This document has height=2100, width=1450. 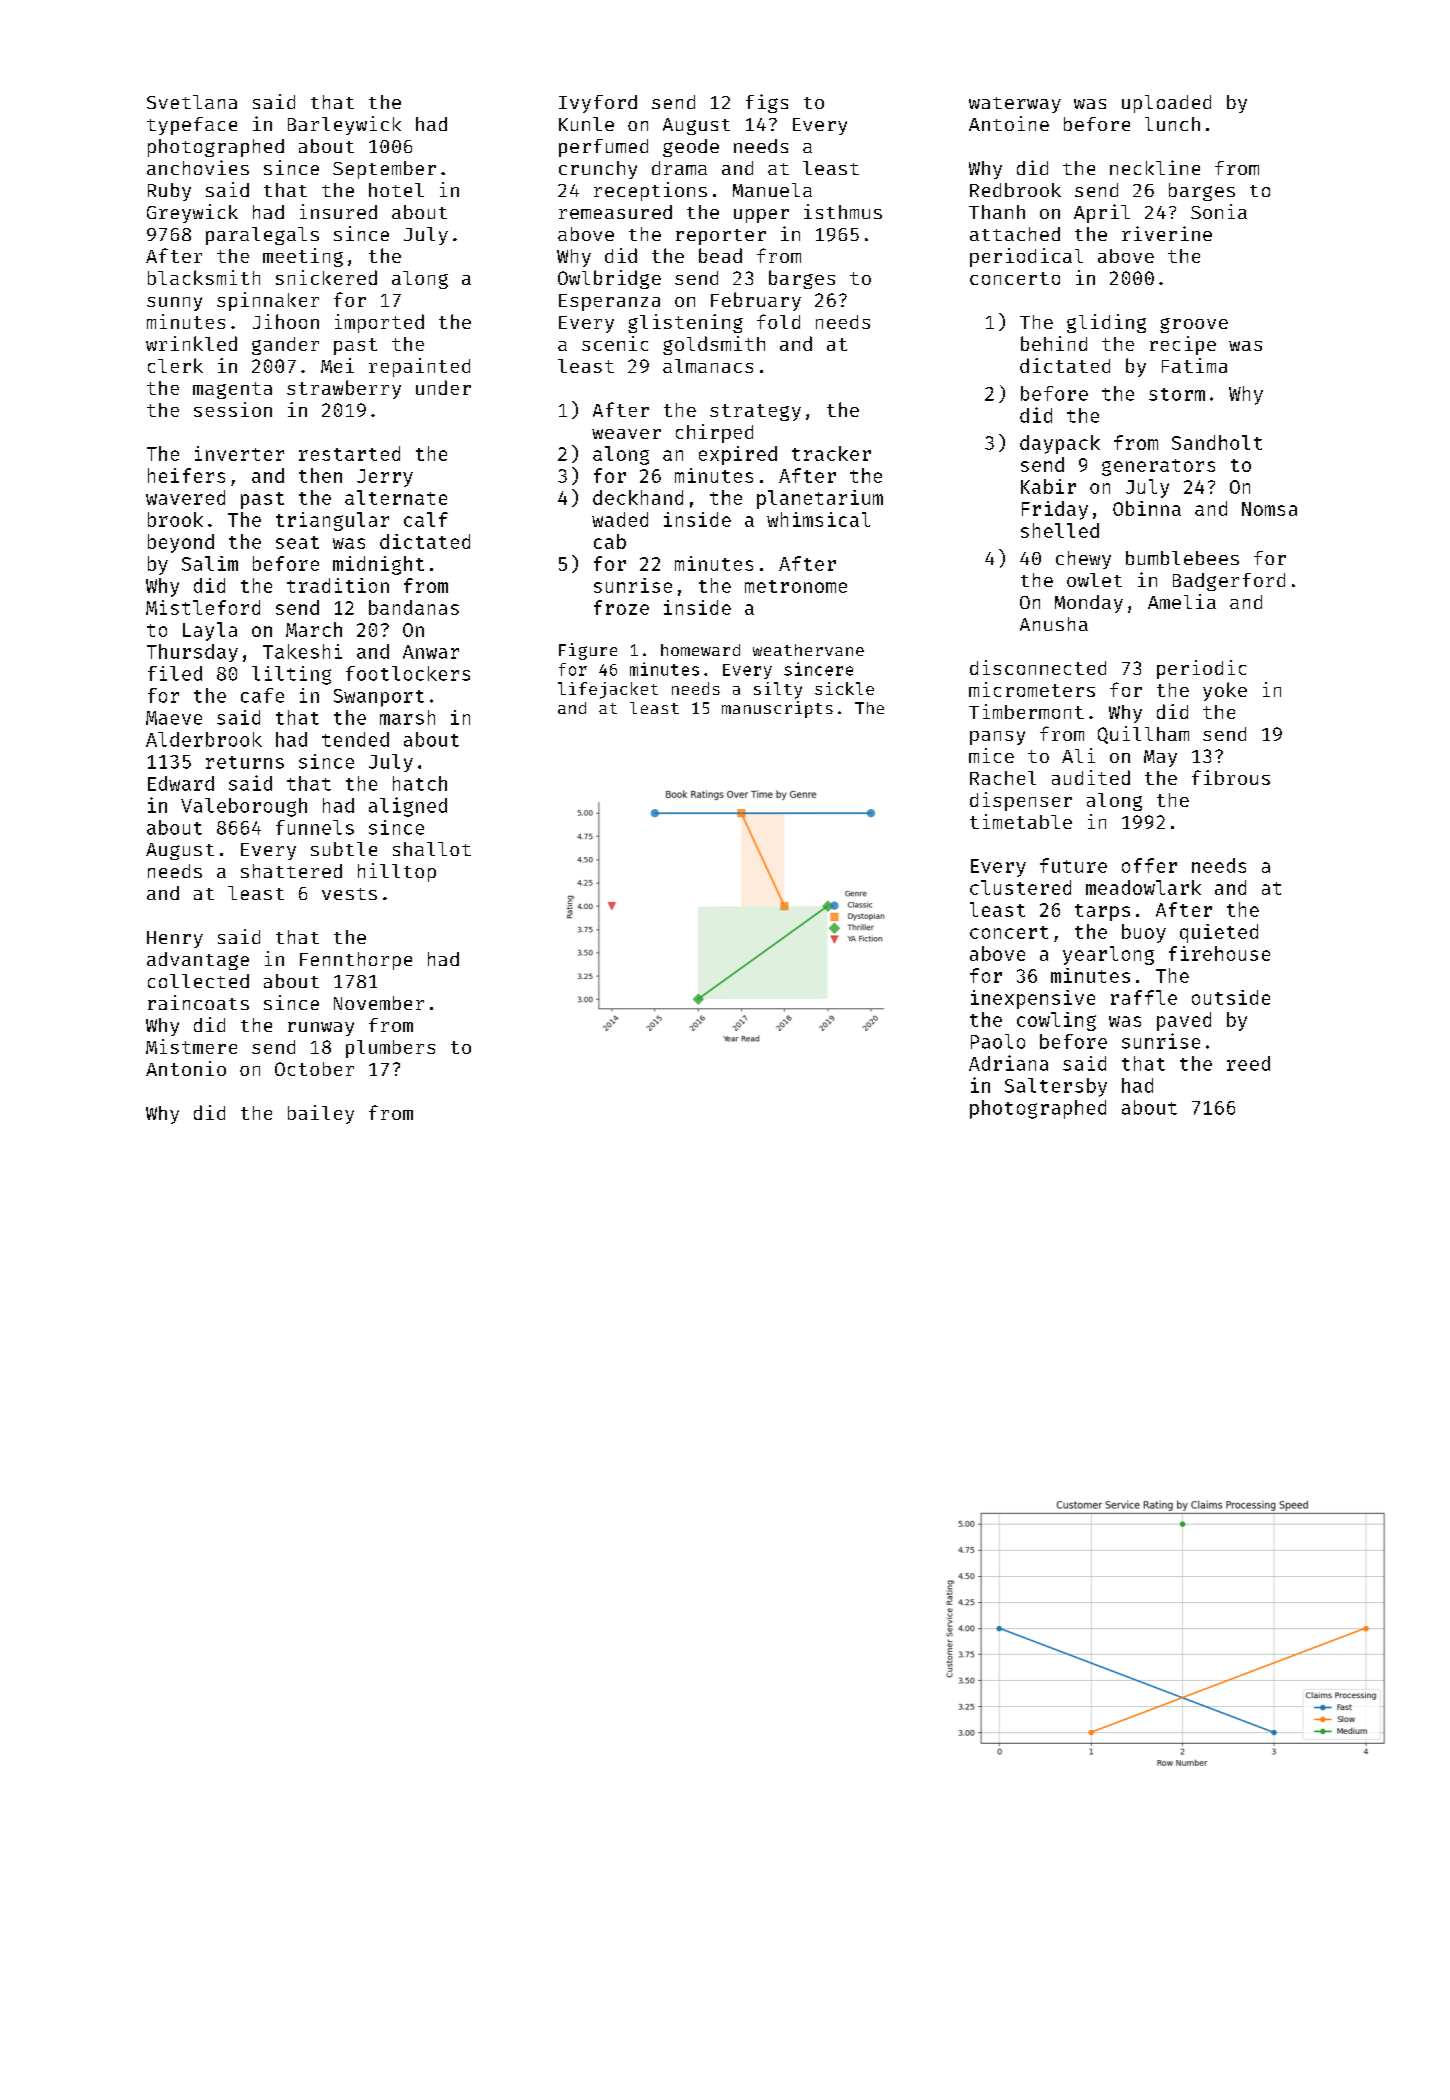 I want to click on lunch, so click(x=1172, y=124).
